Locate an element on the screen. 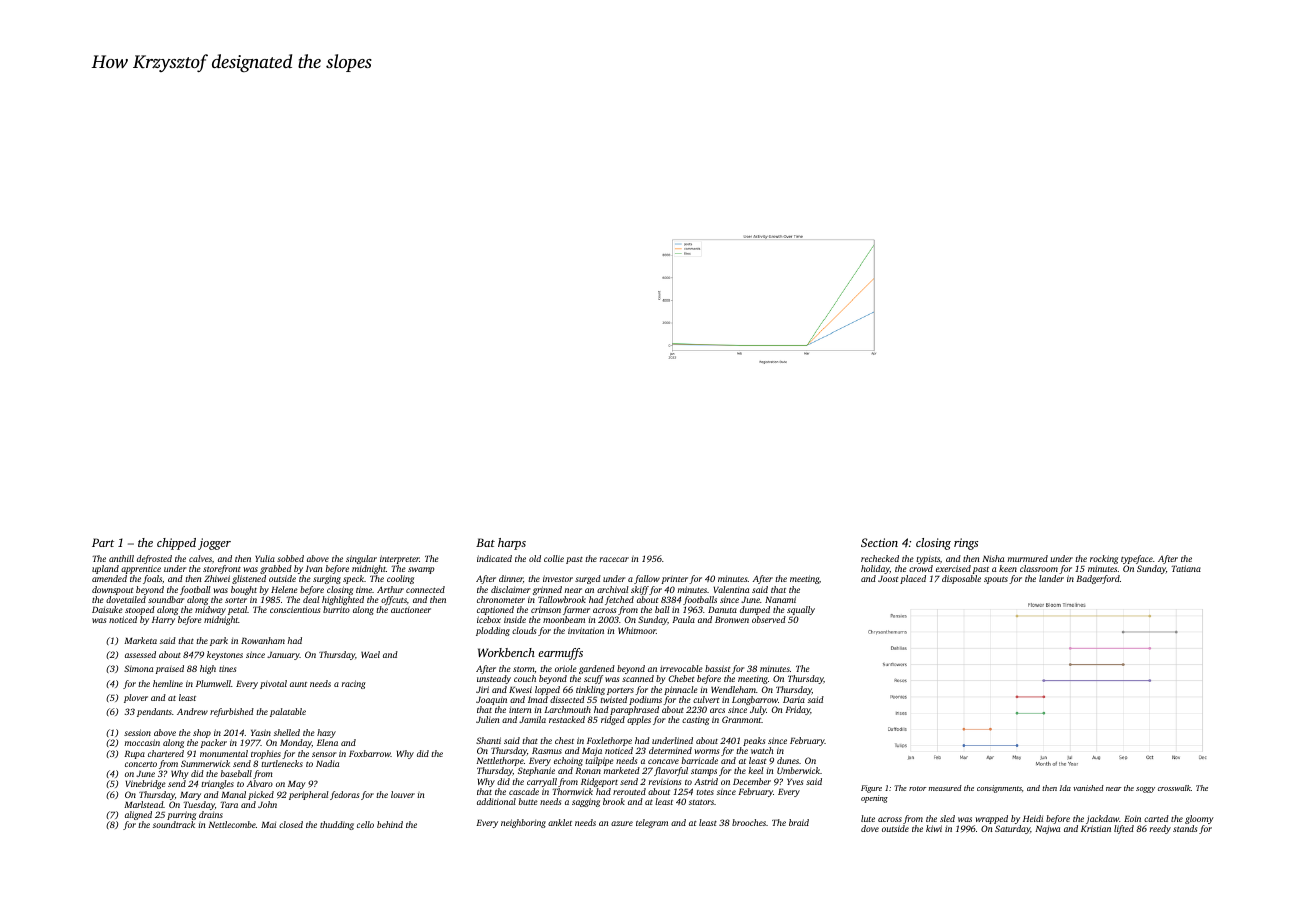  squally is located at coordinates (801, 610).
